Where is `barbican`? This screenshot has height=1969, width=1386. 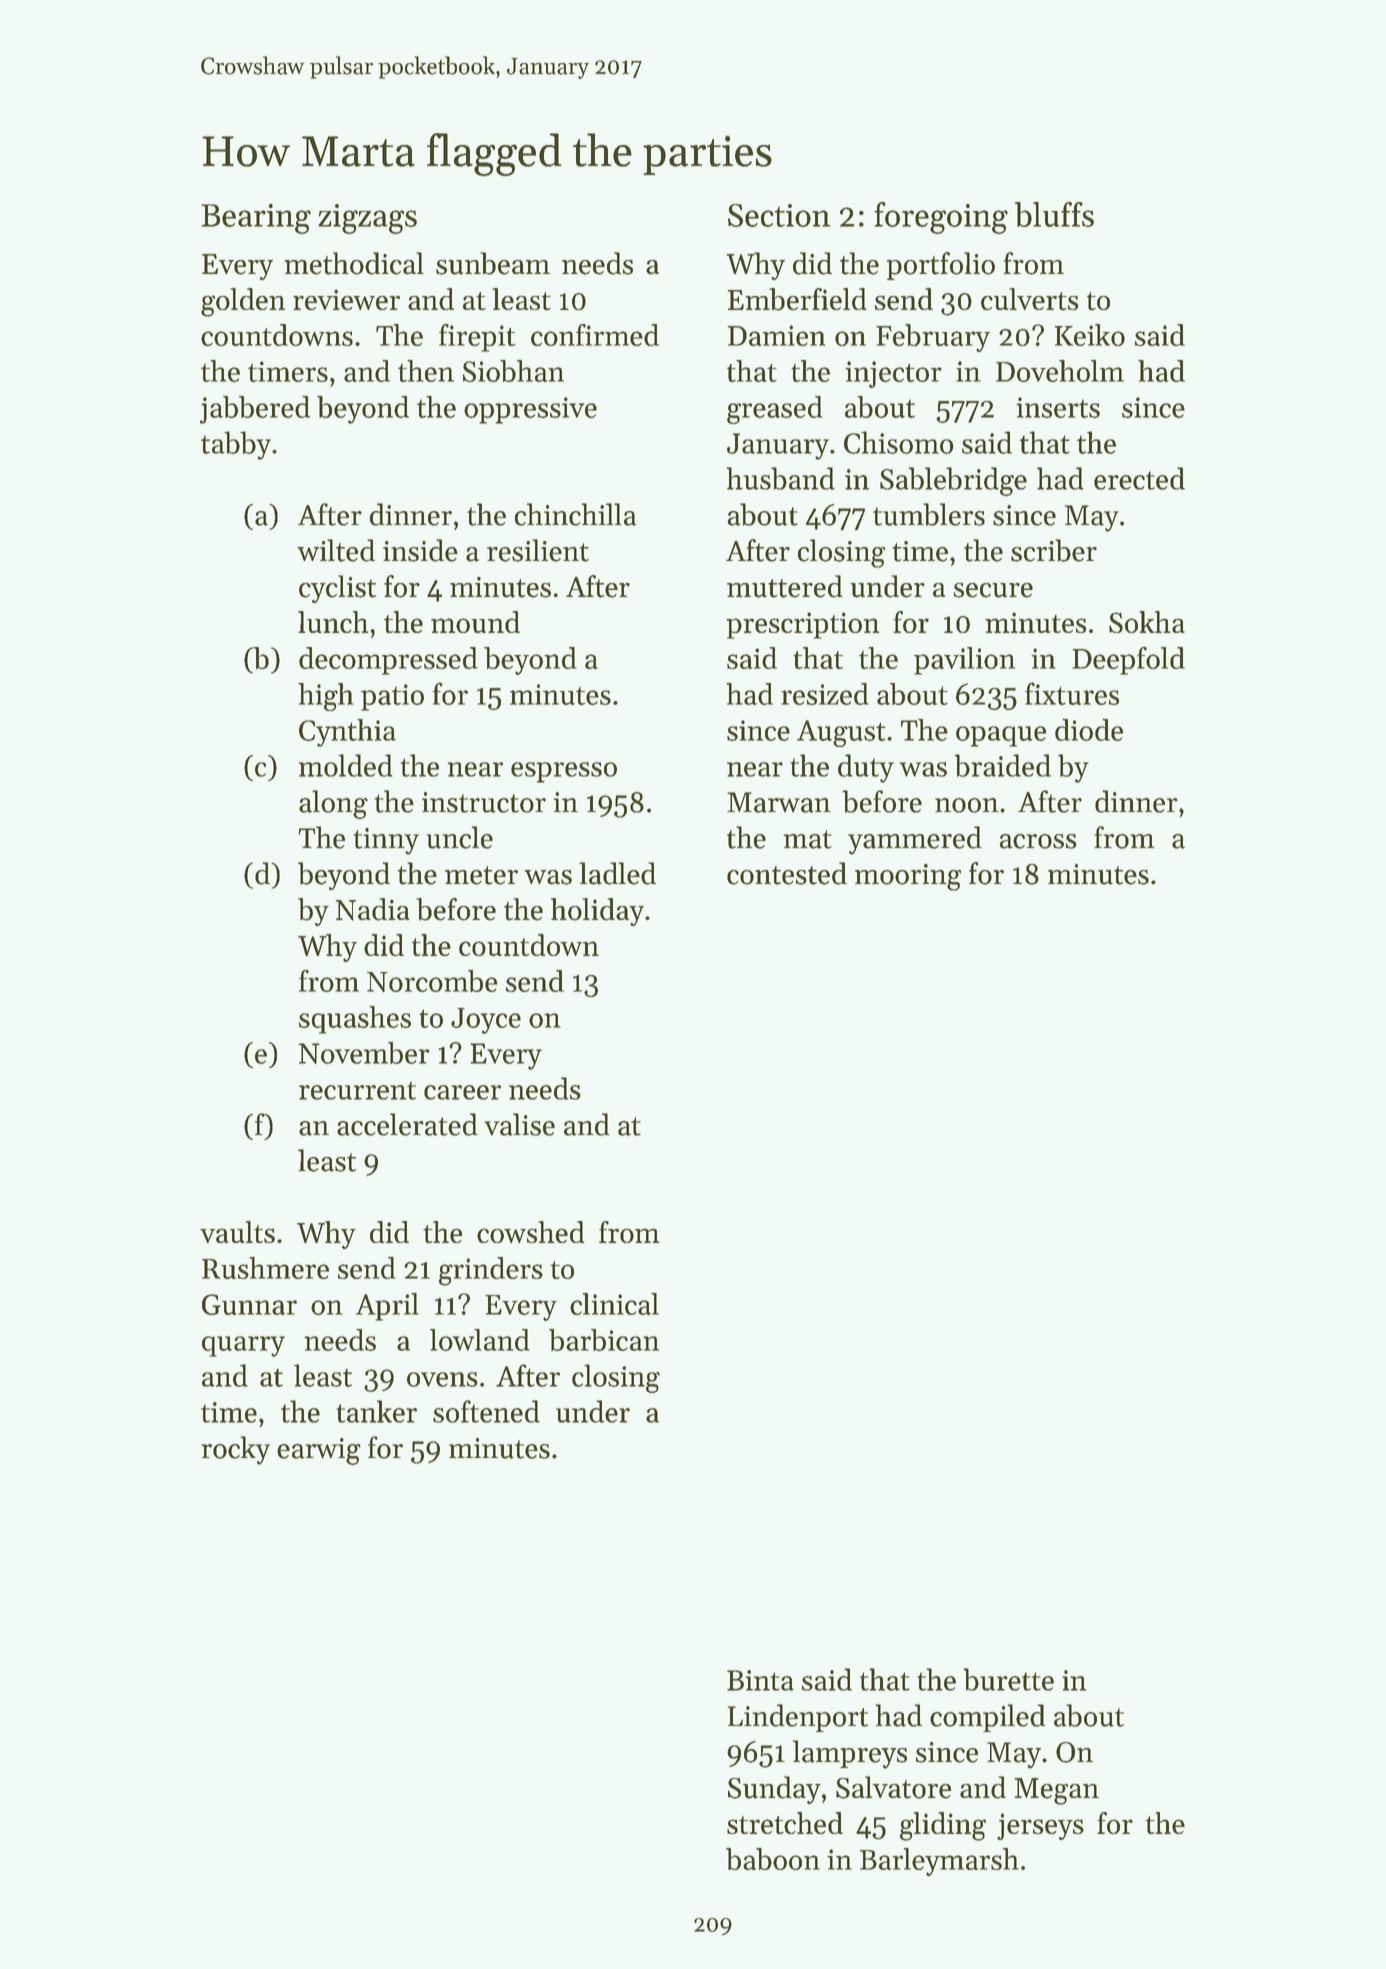 barbican is located at coordinates (604, 1340).
